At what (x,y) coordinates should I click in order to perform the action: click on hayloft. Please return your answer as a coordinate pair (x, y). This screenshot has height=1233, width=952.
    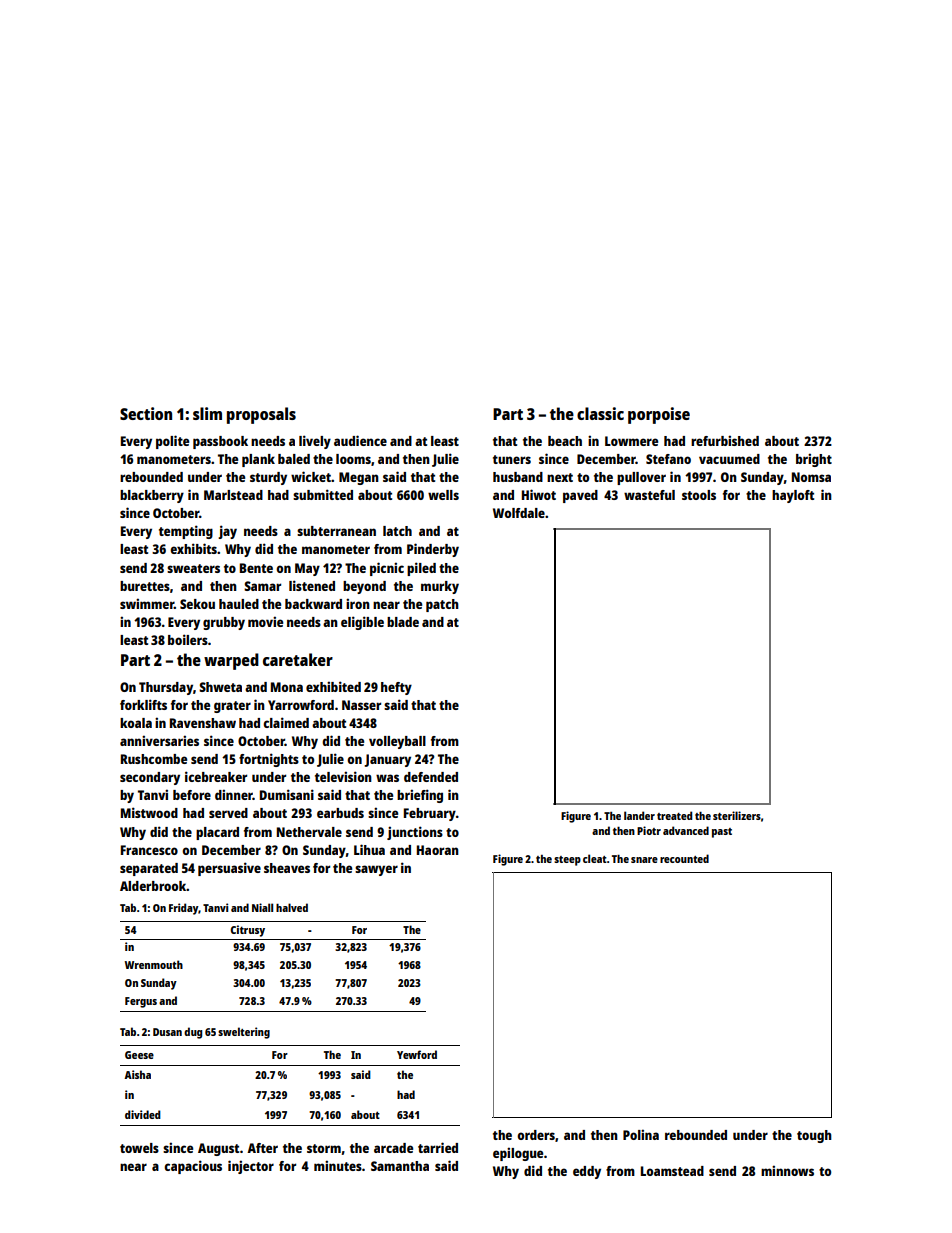
    Looking at the image, I should click on (793, 496).
